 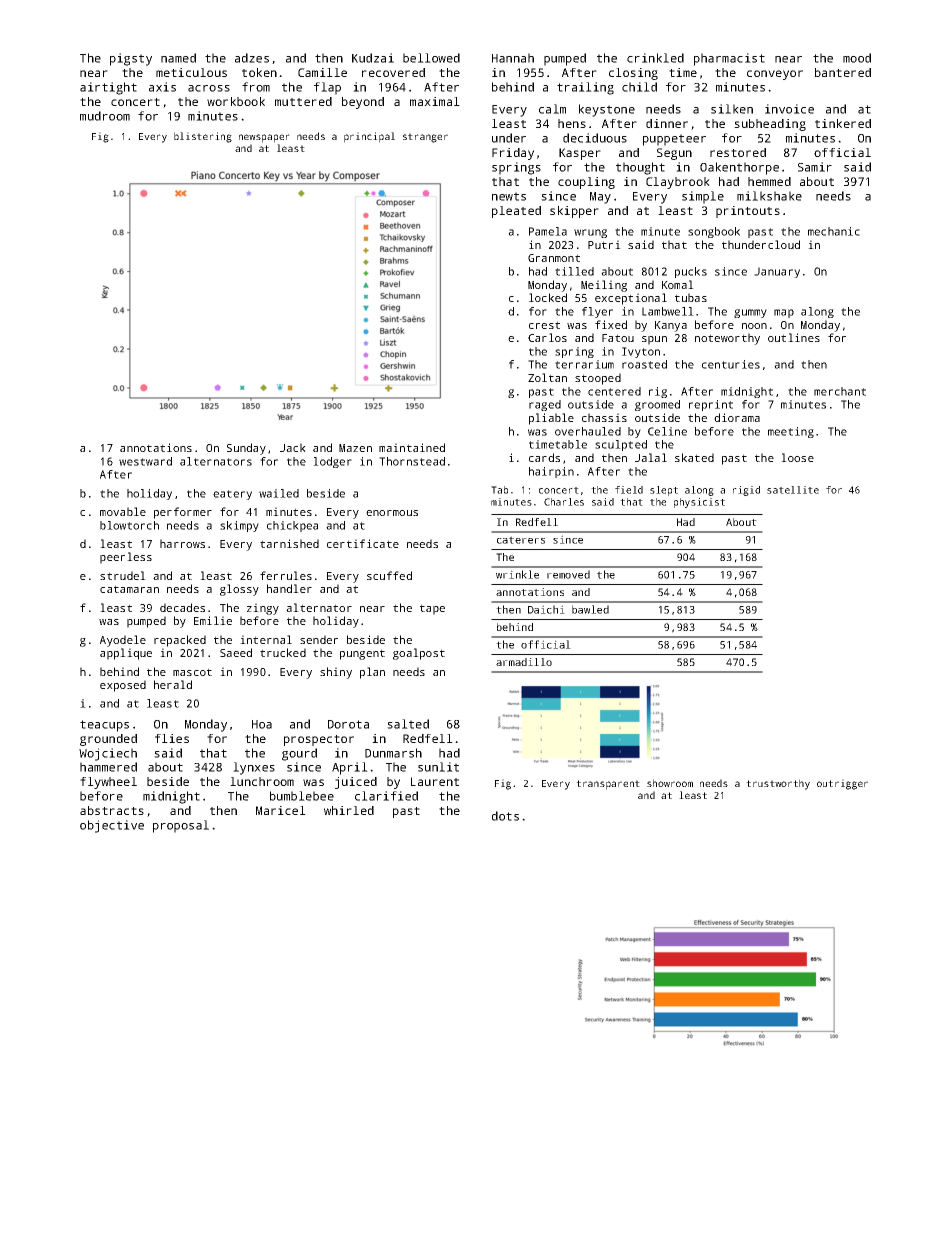 What do you see at coordinates (564, 502) in the screenshot?
I see `Charles` at bounding box center [564, 502].
